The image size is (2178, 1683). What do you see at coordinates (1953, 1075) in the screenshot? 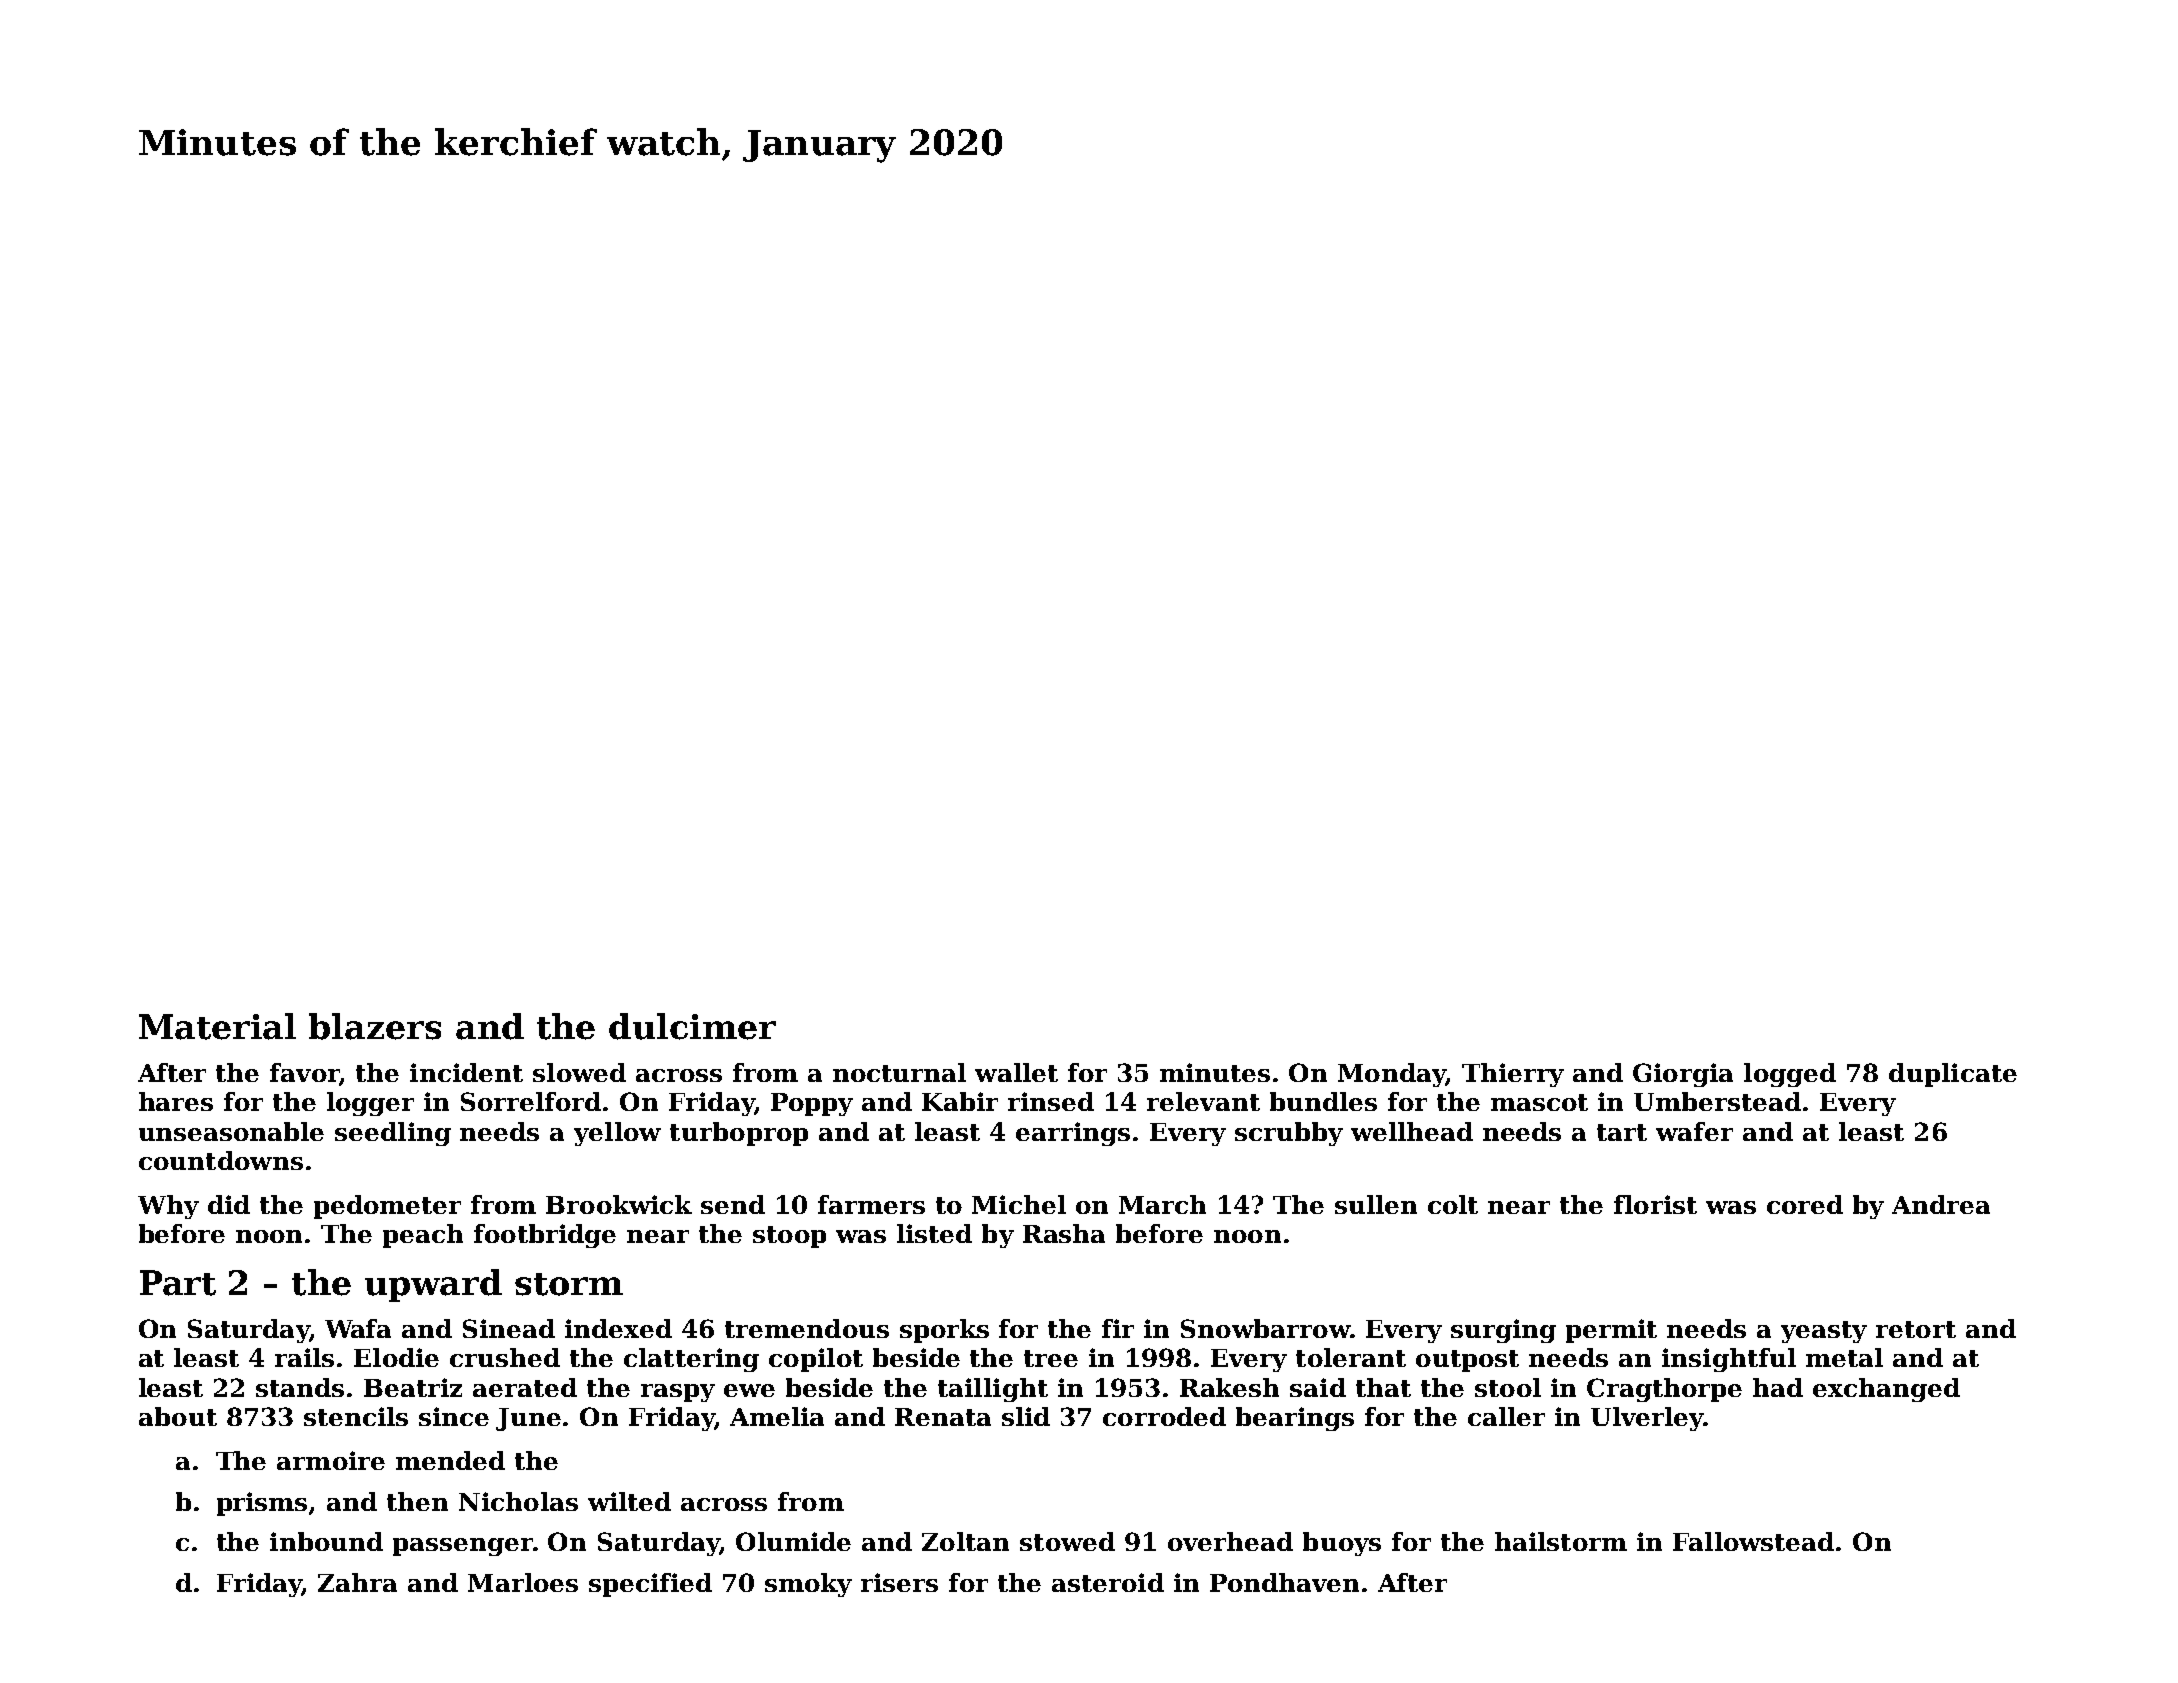
I see `duplicate` at bounding box center [1953, 1075].
